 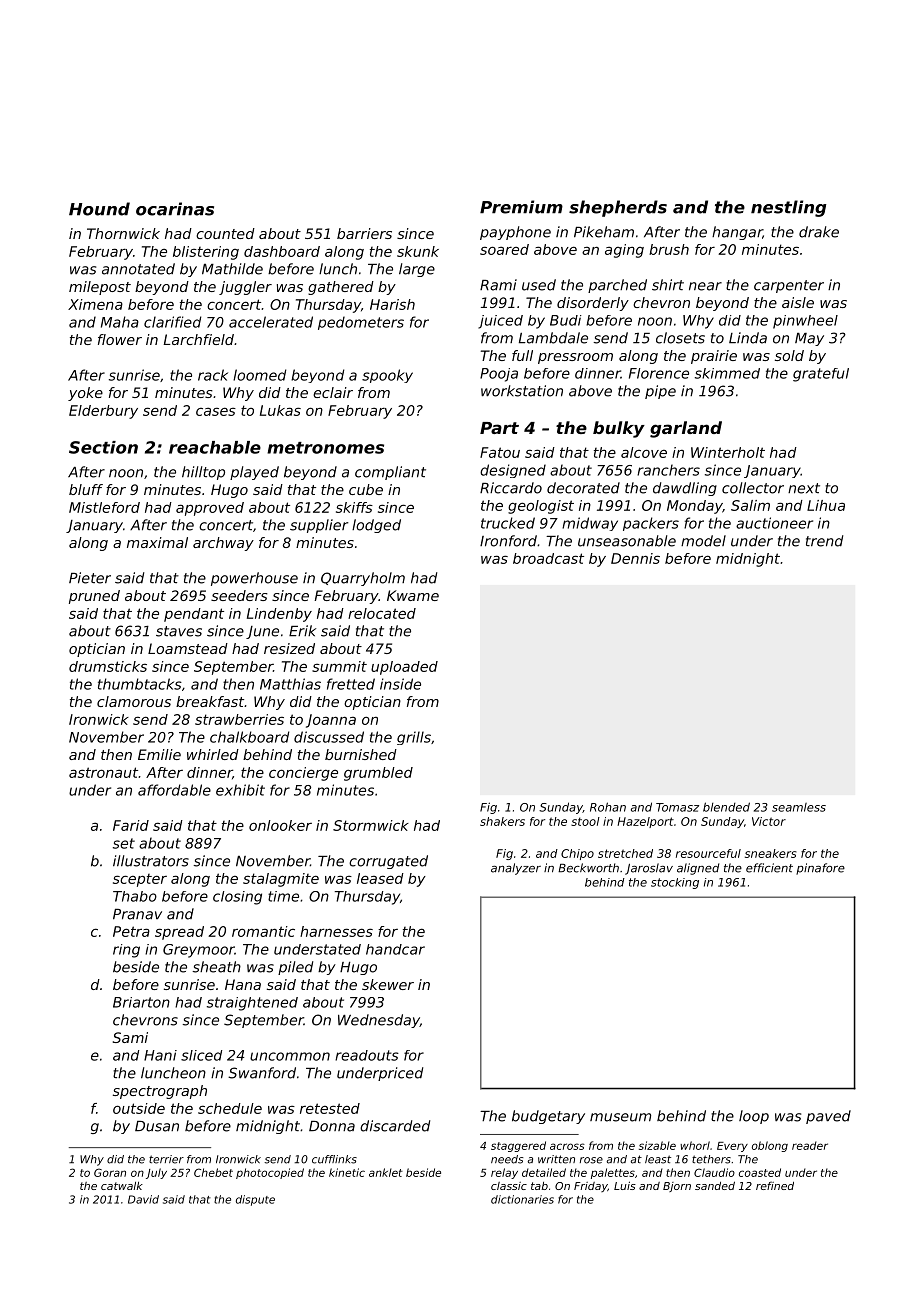 What do you see at coordinates (553, 338) in the screenshot?
I see `Lambdale` at bounding box center [553, 338].
